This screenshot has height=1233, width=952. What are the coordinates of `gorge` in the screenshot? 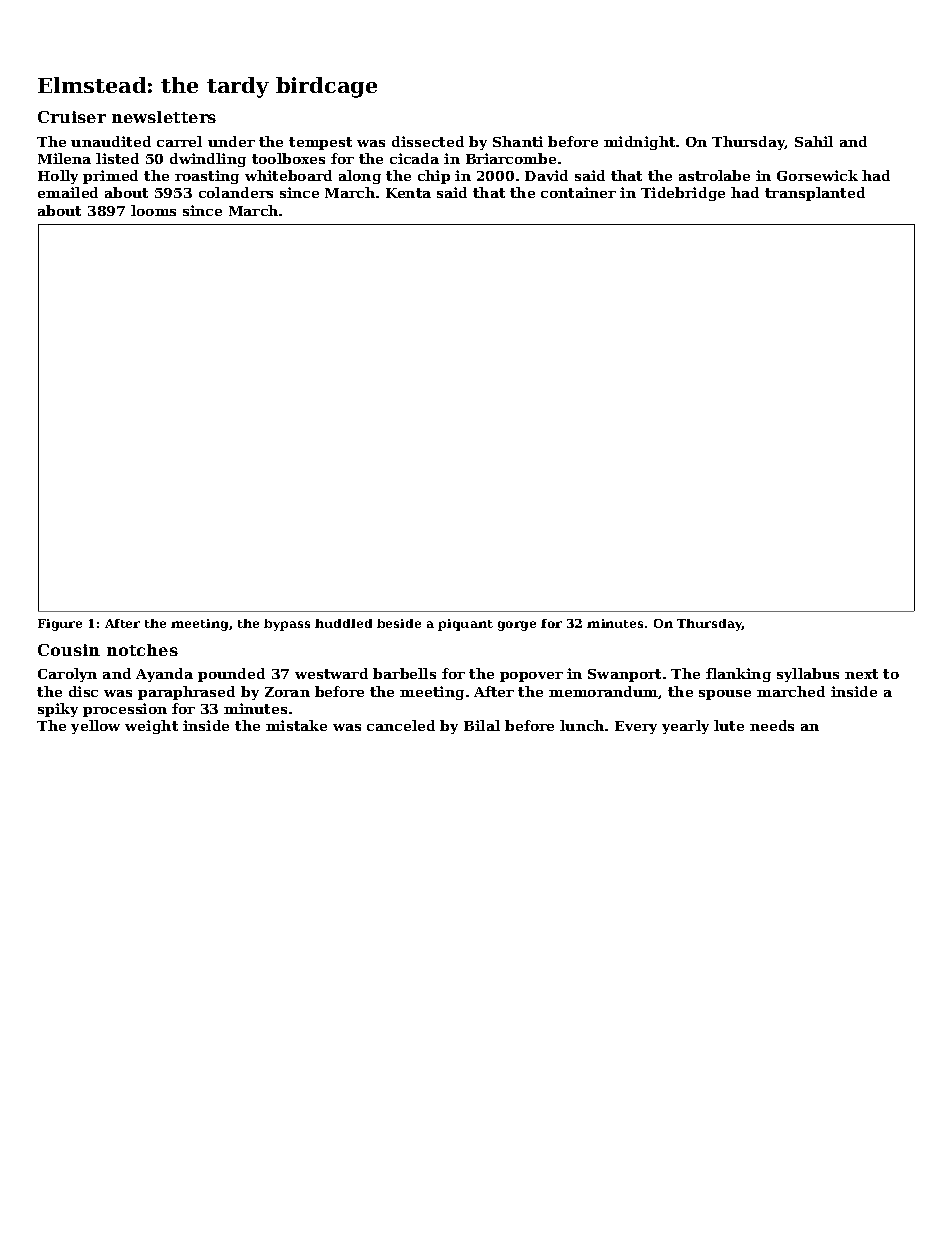 It's located at (517, 626).
